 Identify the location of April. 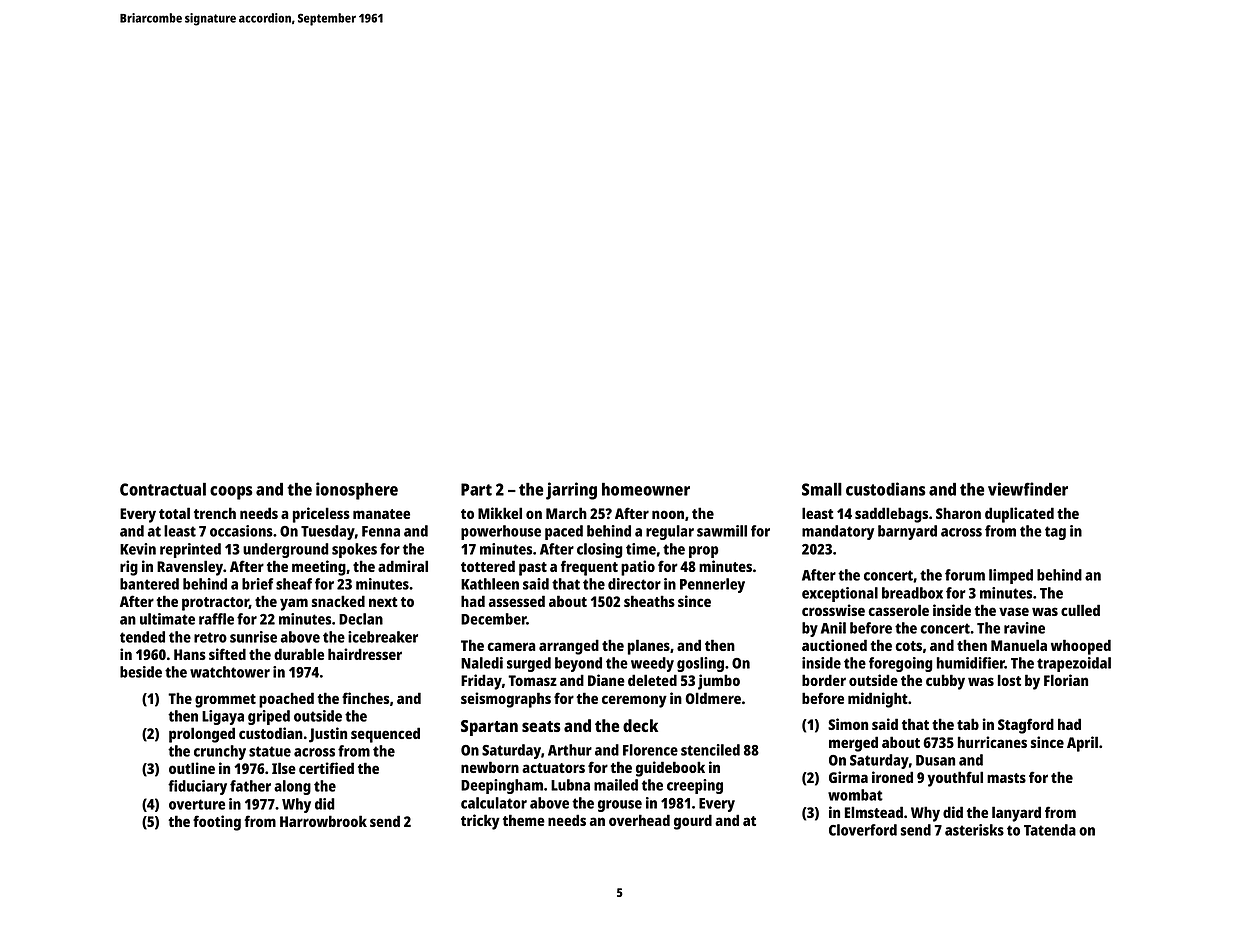
(1082, 744).
